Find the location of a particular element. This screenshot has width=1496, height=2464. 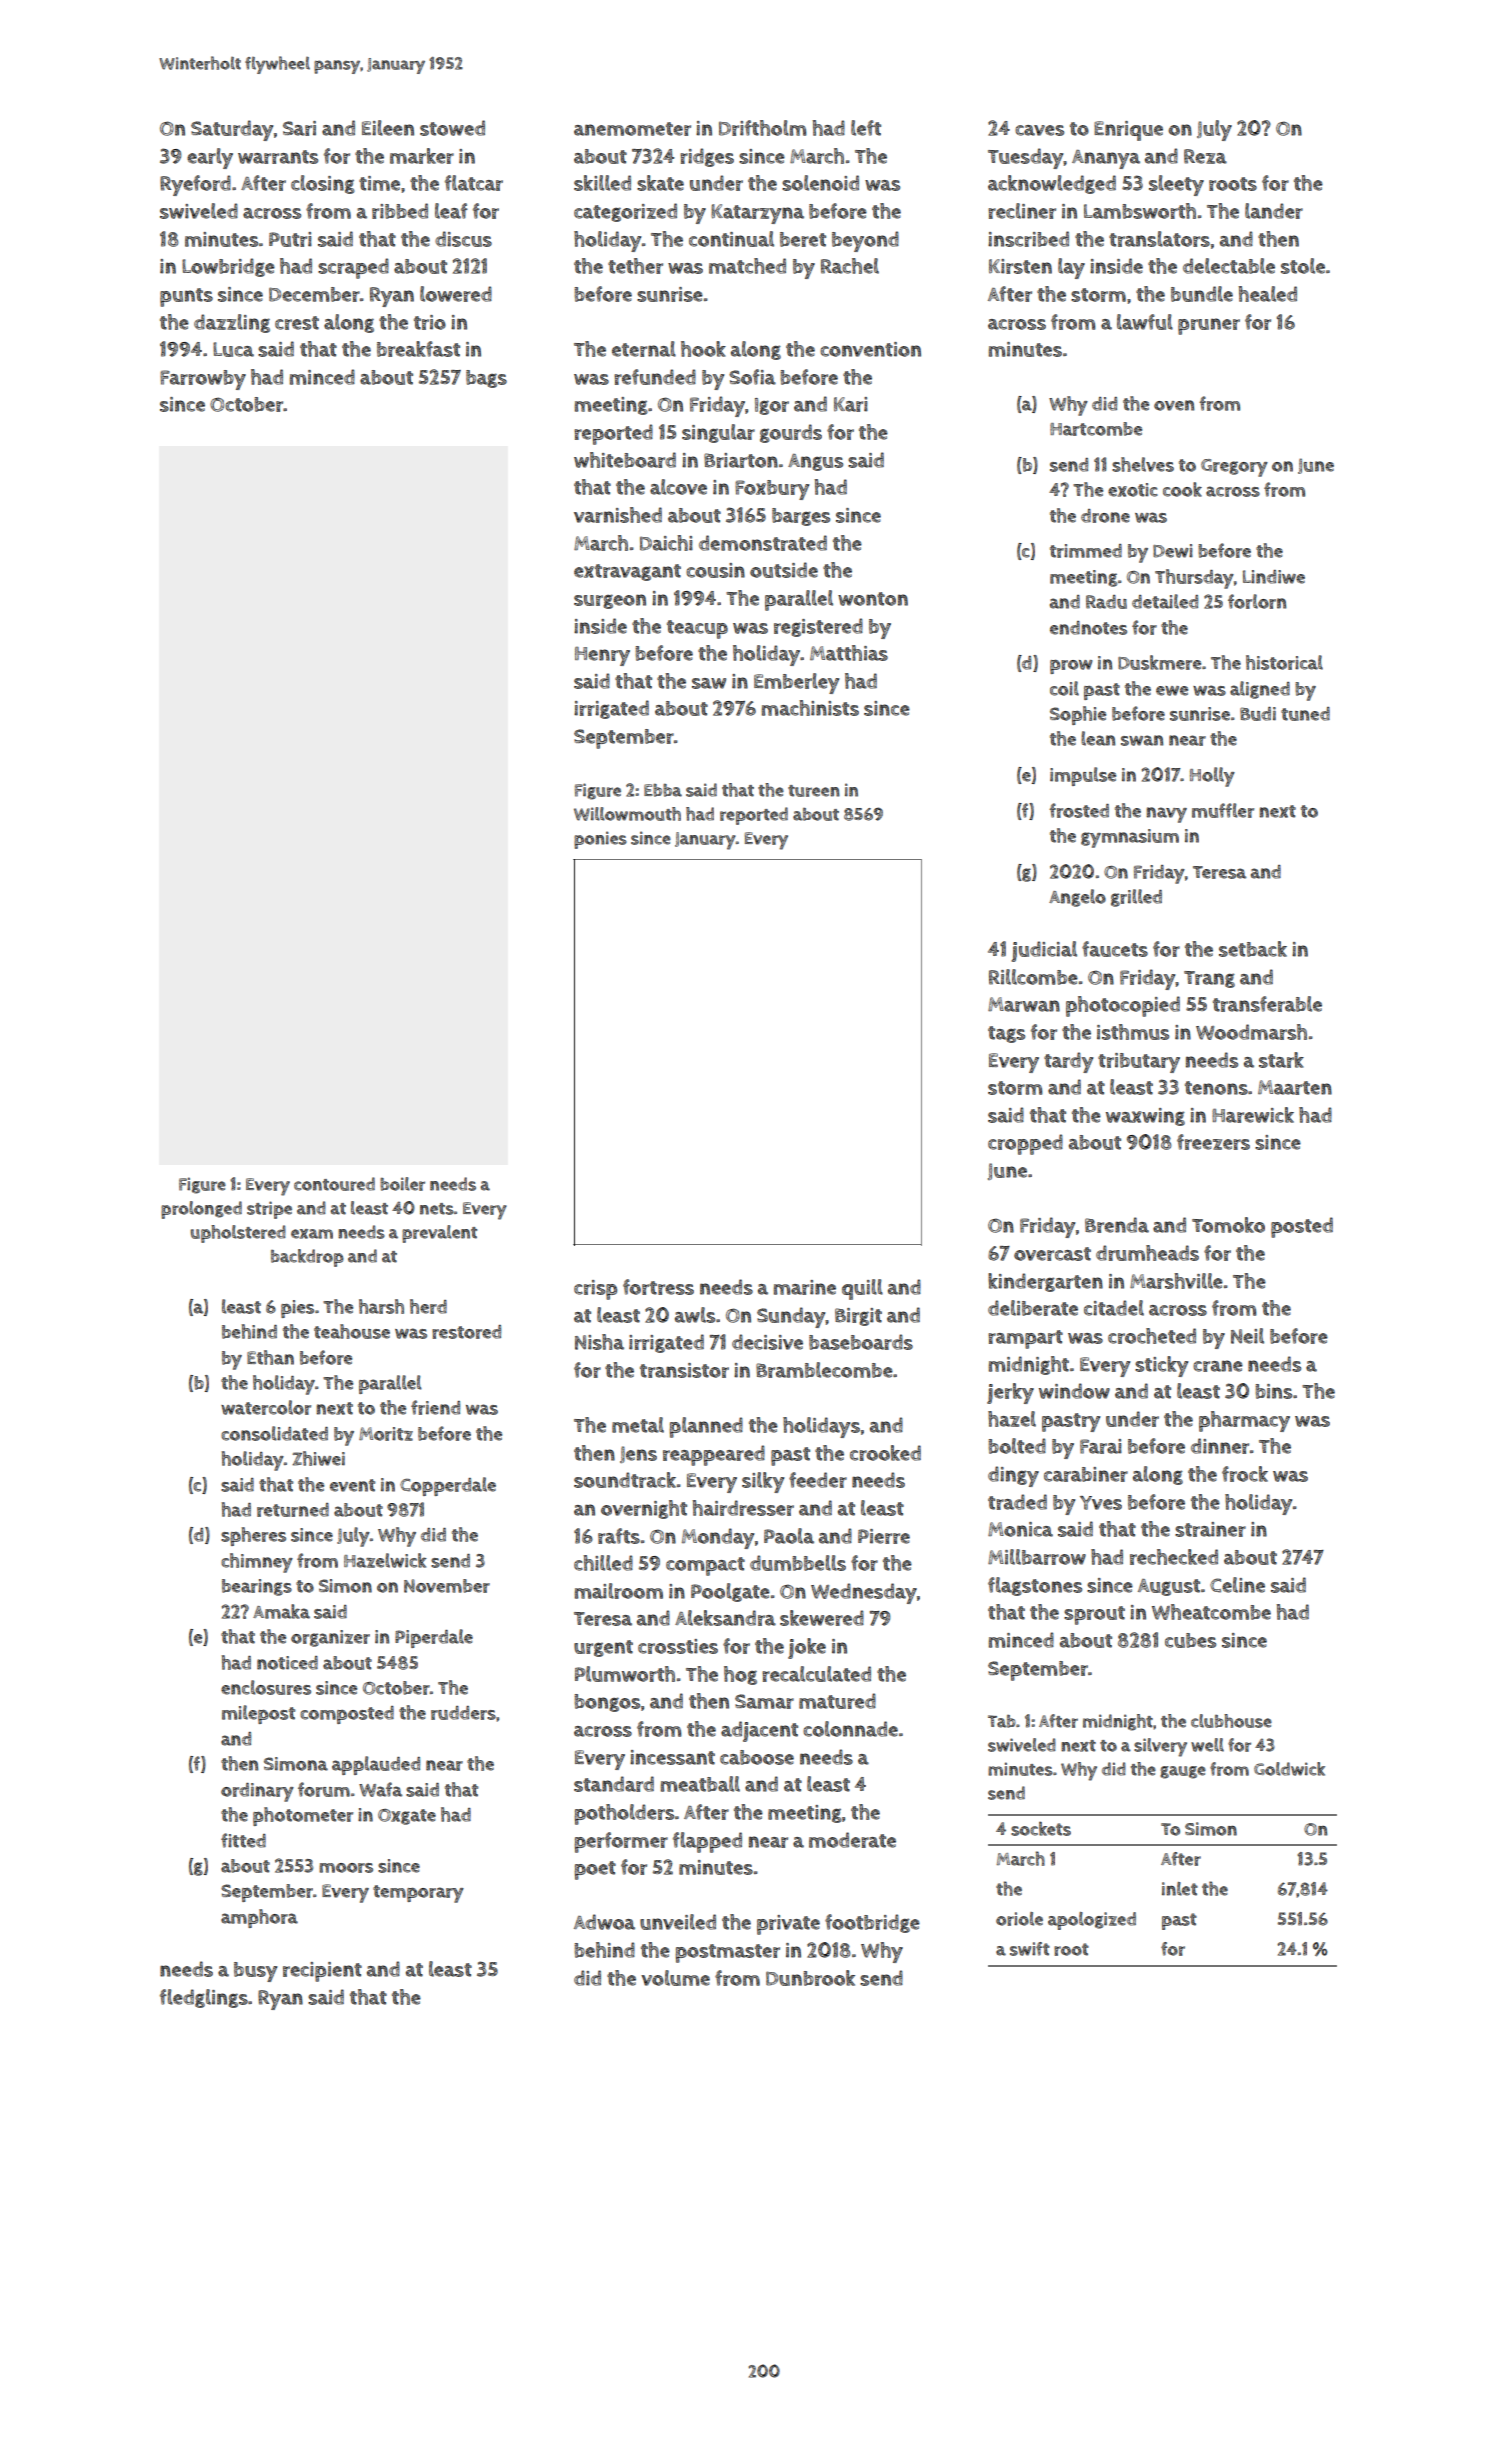

Driftholm is located at coordinates (762, 128).
